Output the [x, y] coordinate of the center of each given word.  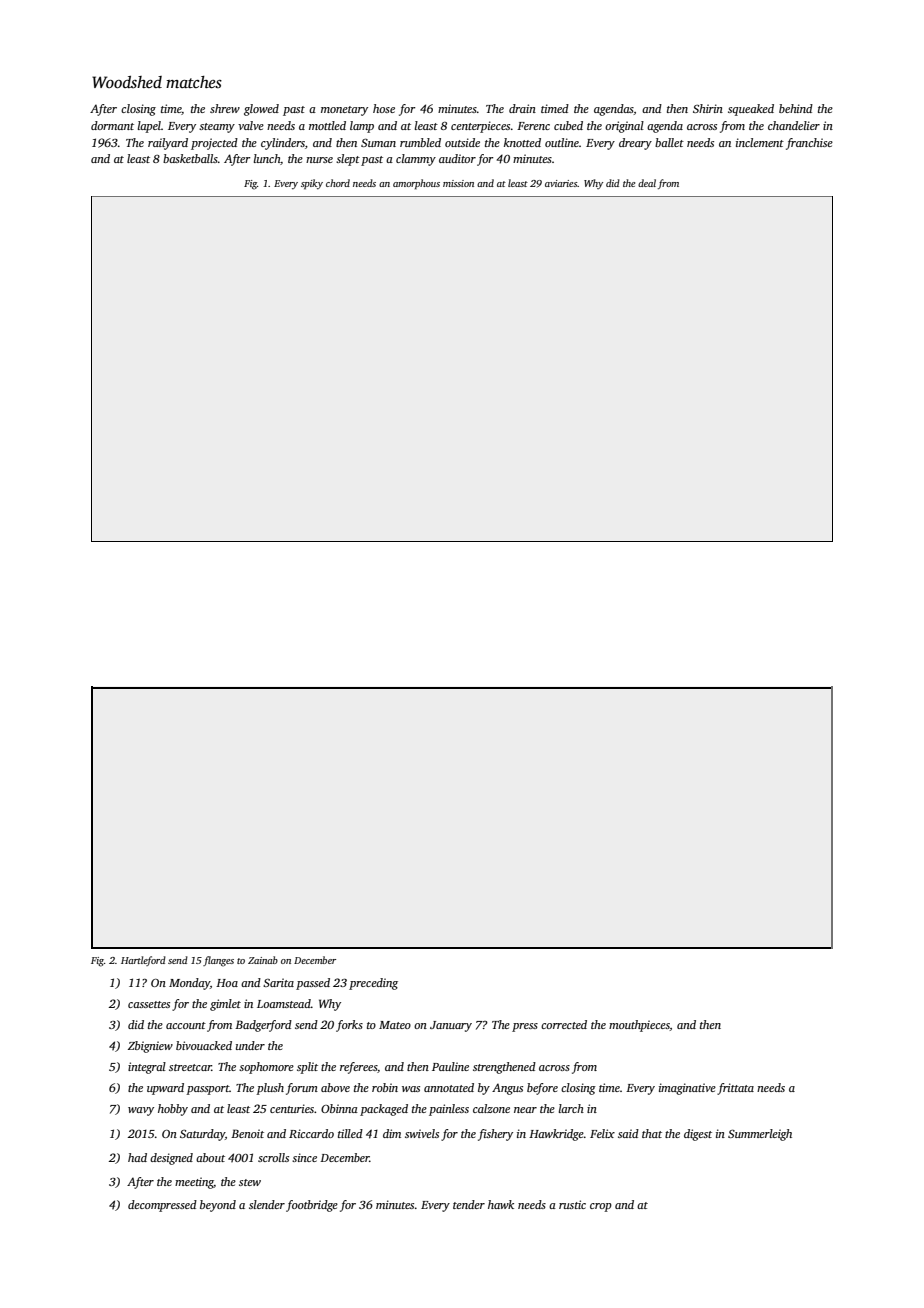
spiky [312, 184]
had [137, 1157]
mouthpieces [639, 1026]
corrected [564, 1024]
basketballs [190, 158]
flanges [218, 961]
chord [338, 183]
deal [647, 183]
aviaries [561, 183]
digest [698, 1135]
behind [796, 108]
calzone [491, 1108]
